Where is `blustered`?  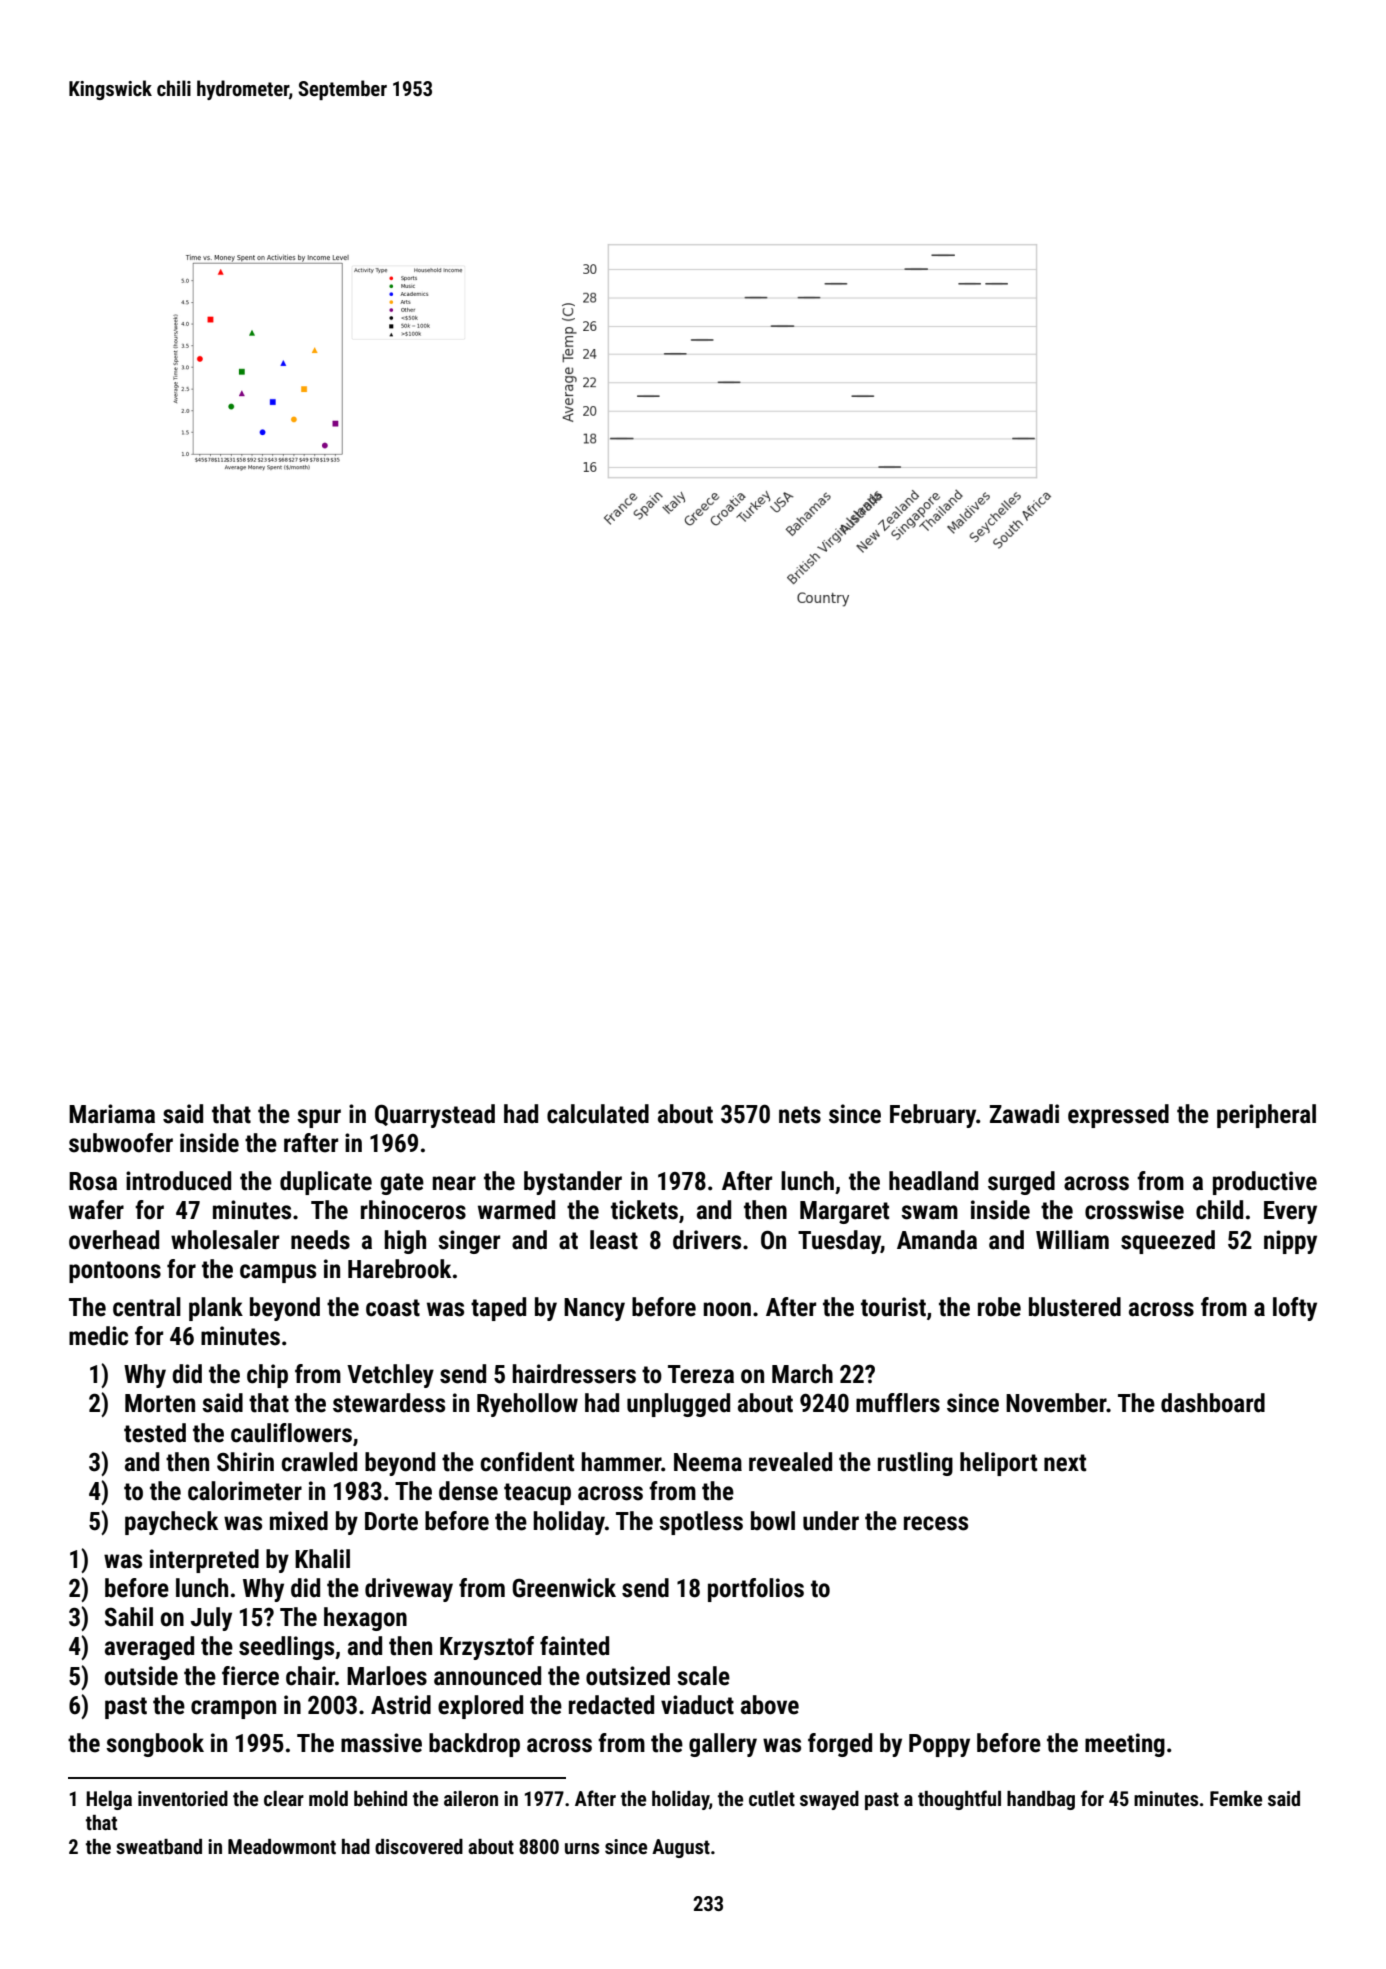 blustered is located at coordinates (1075, 1307).
